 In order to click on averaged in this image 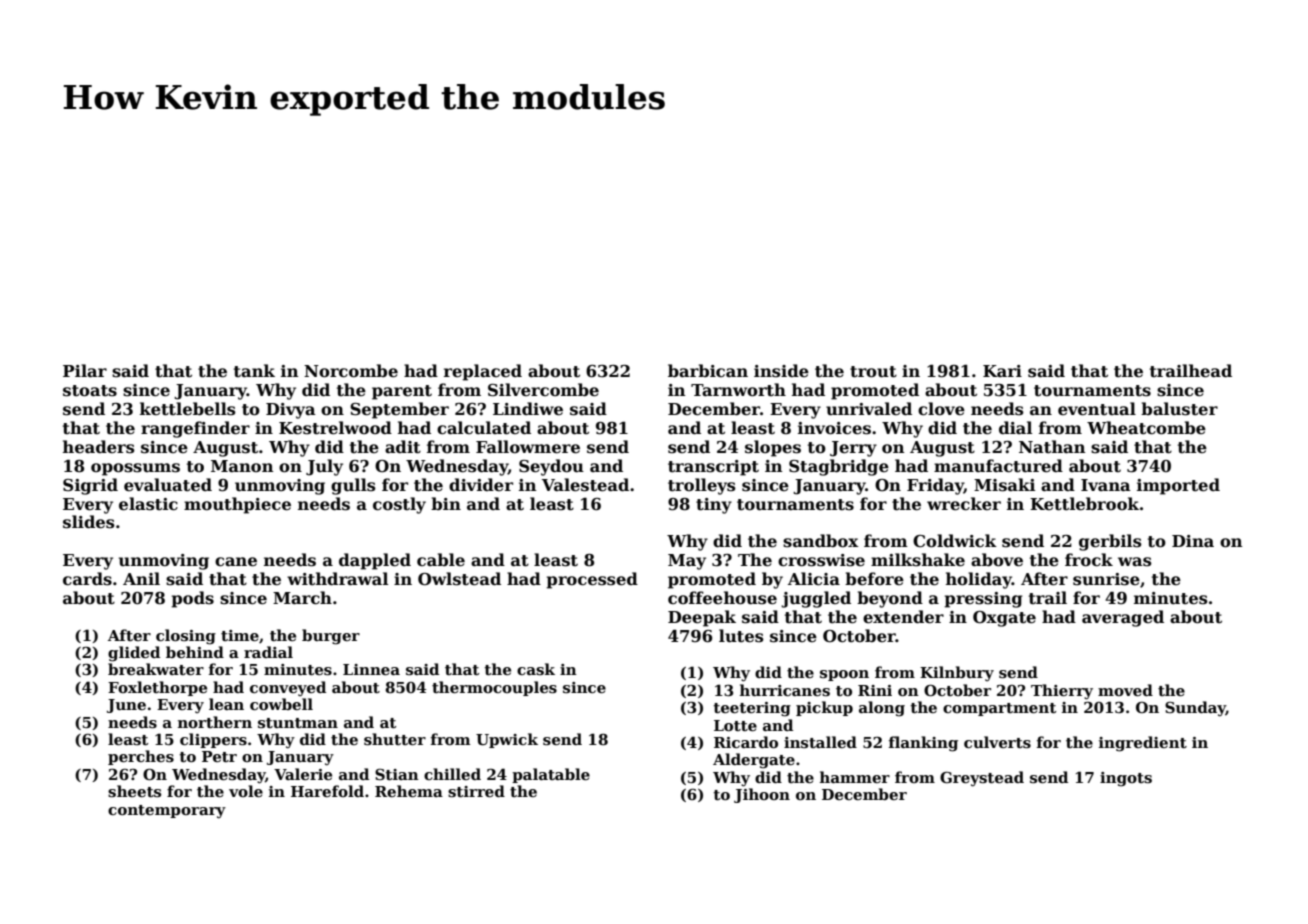, I will do `click(1123, 618)`.
